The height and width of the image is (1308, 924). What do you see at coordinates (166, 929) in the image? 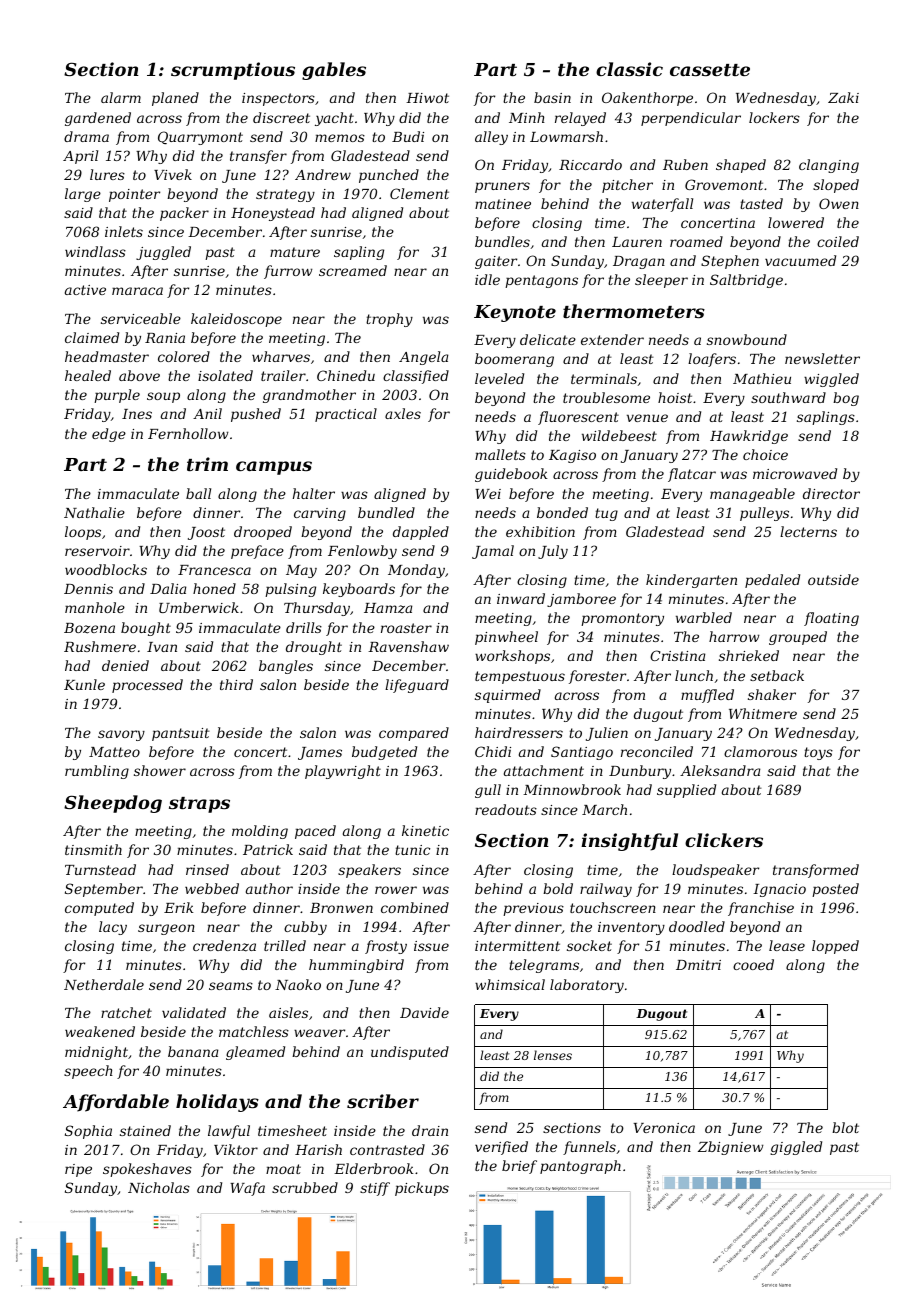
I see `surgeon` at bounding box center [166, 929].
